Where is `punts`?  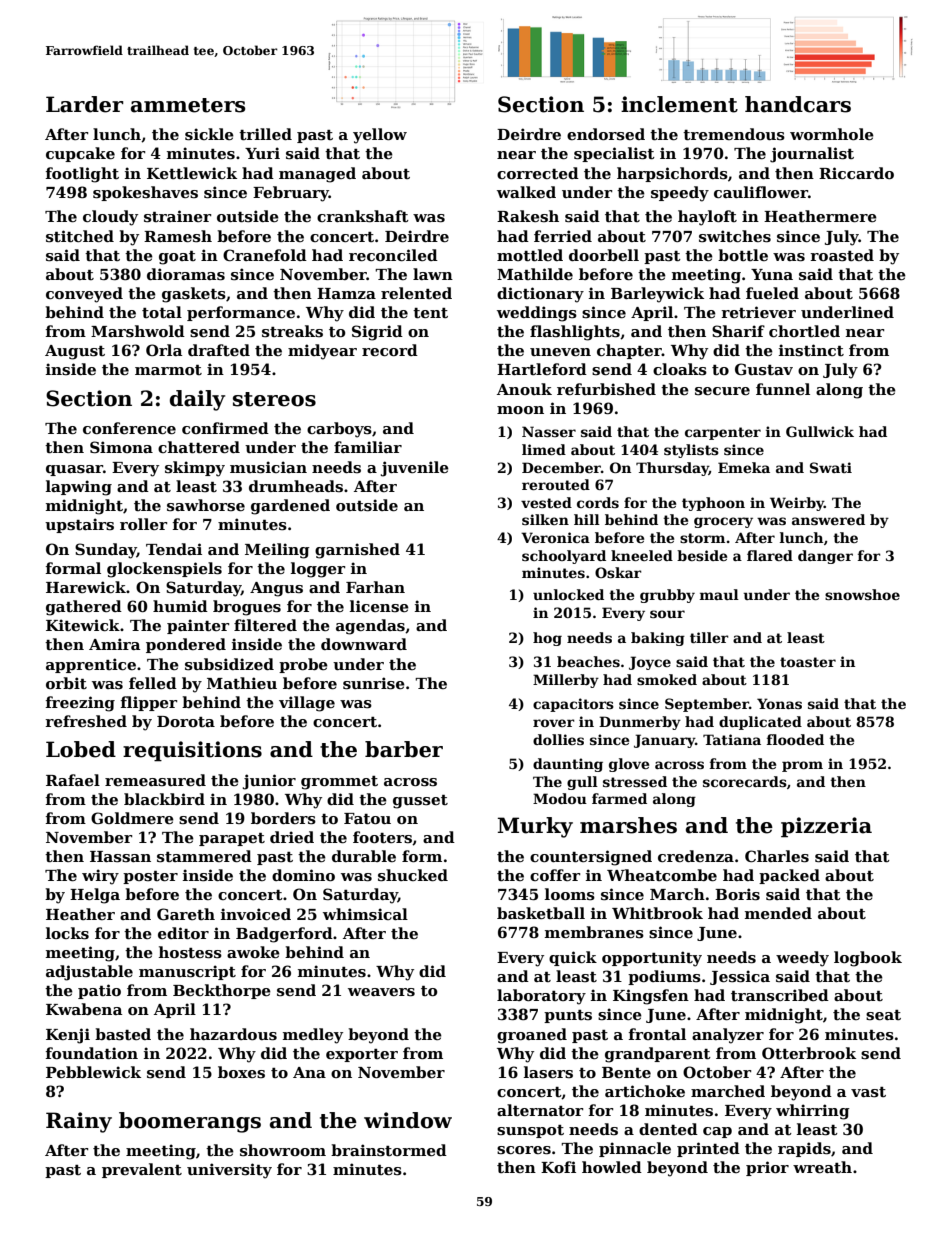
punts is located at coordinates (568, 1016).
